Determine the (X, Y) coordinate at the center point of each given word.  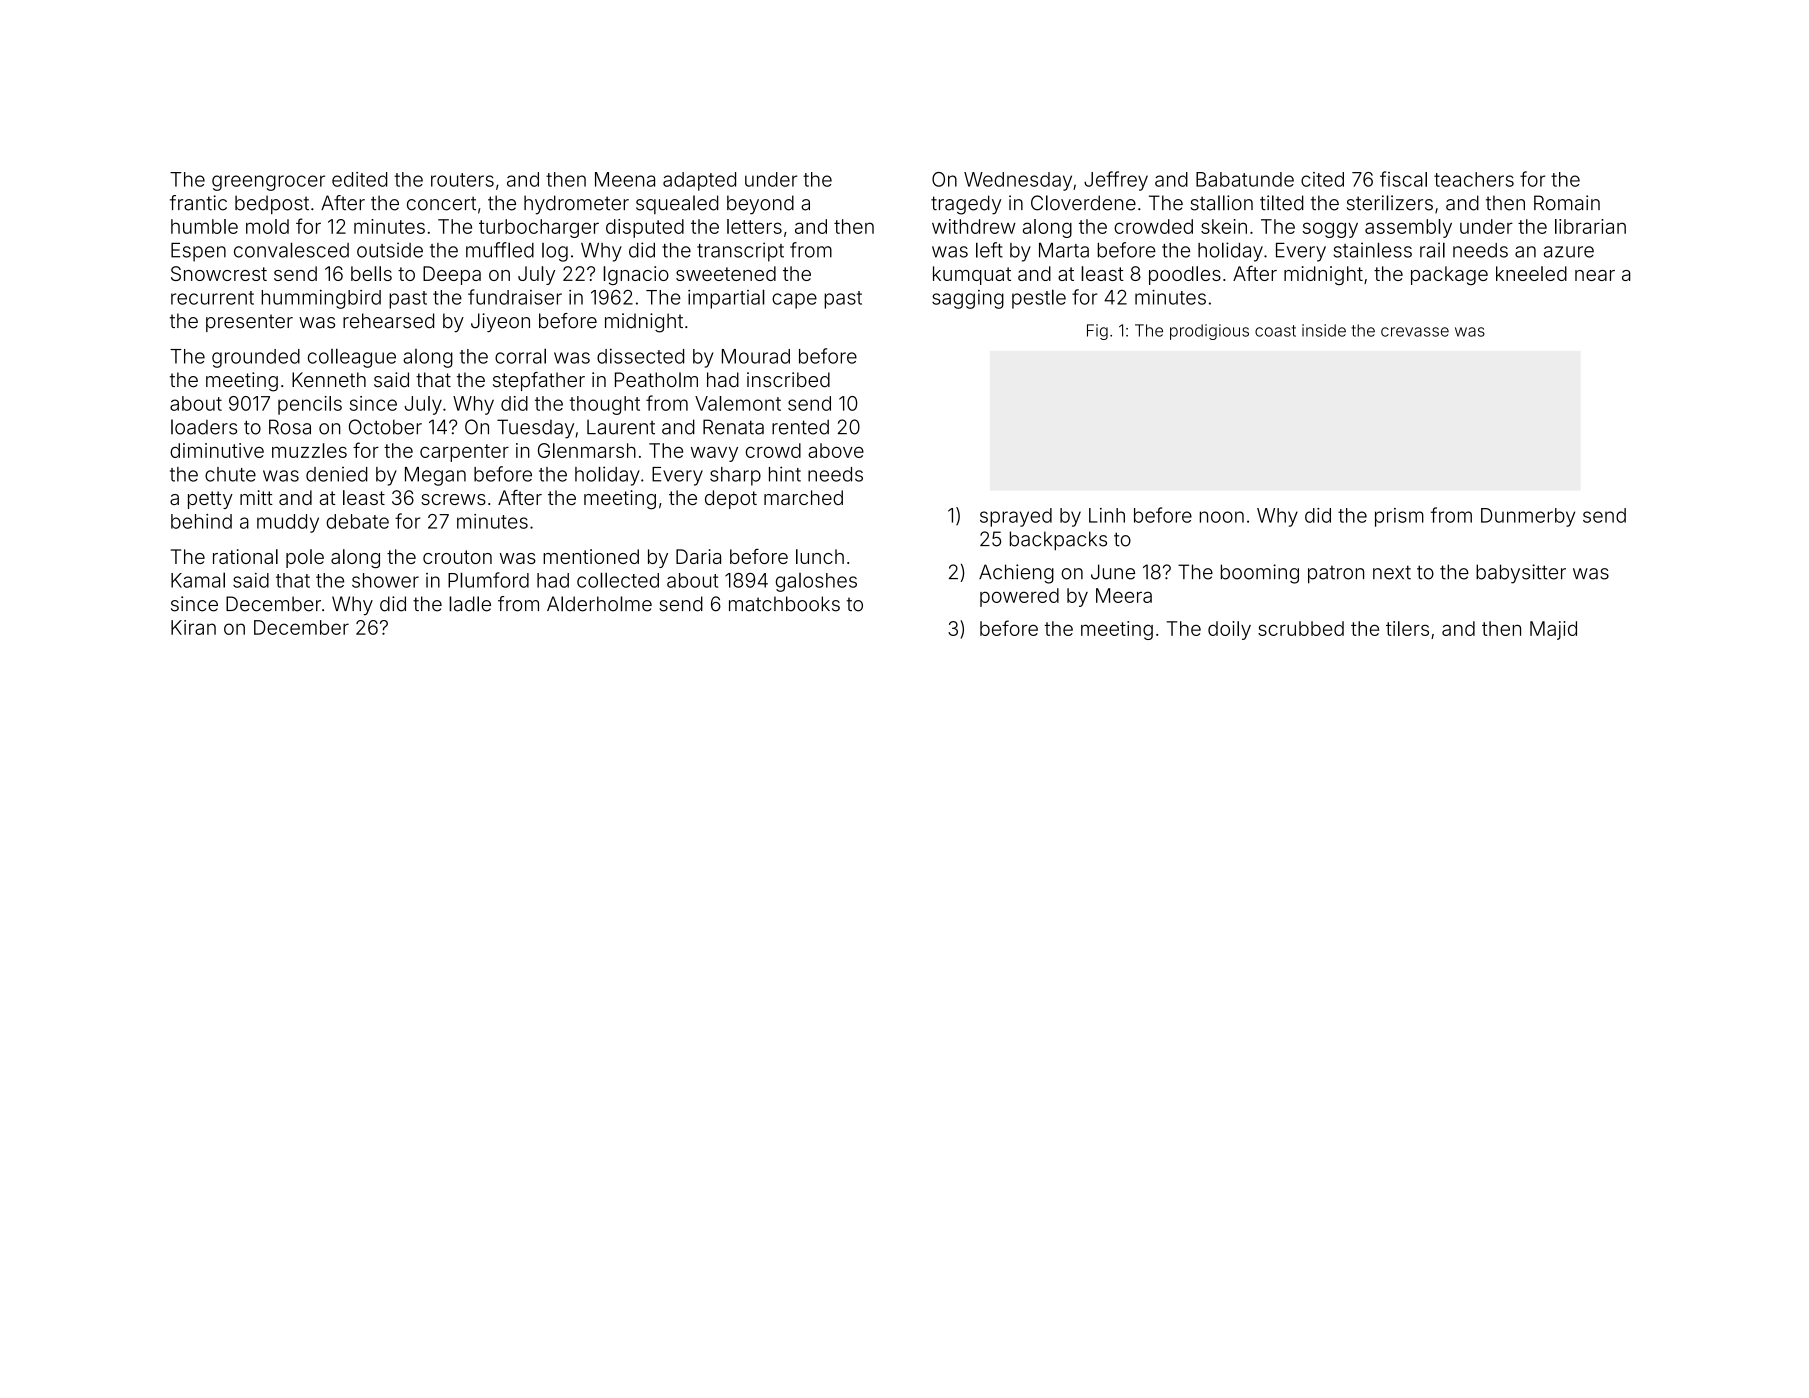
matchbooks (784, 604)
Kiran (193, 627)
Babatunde (1245, 179)
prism (1399, 517)
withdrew (974, 226)
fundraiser (515, 297)
